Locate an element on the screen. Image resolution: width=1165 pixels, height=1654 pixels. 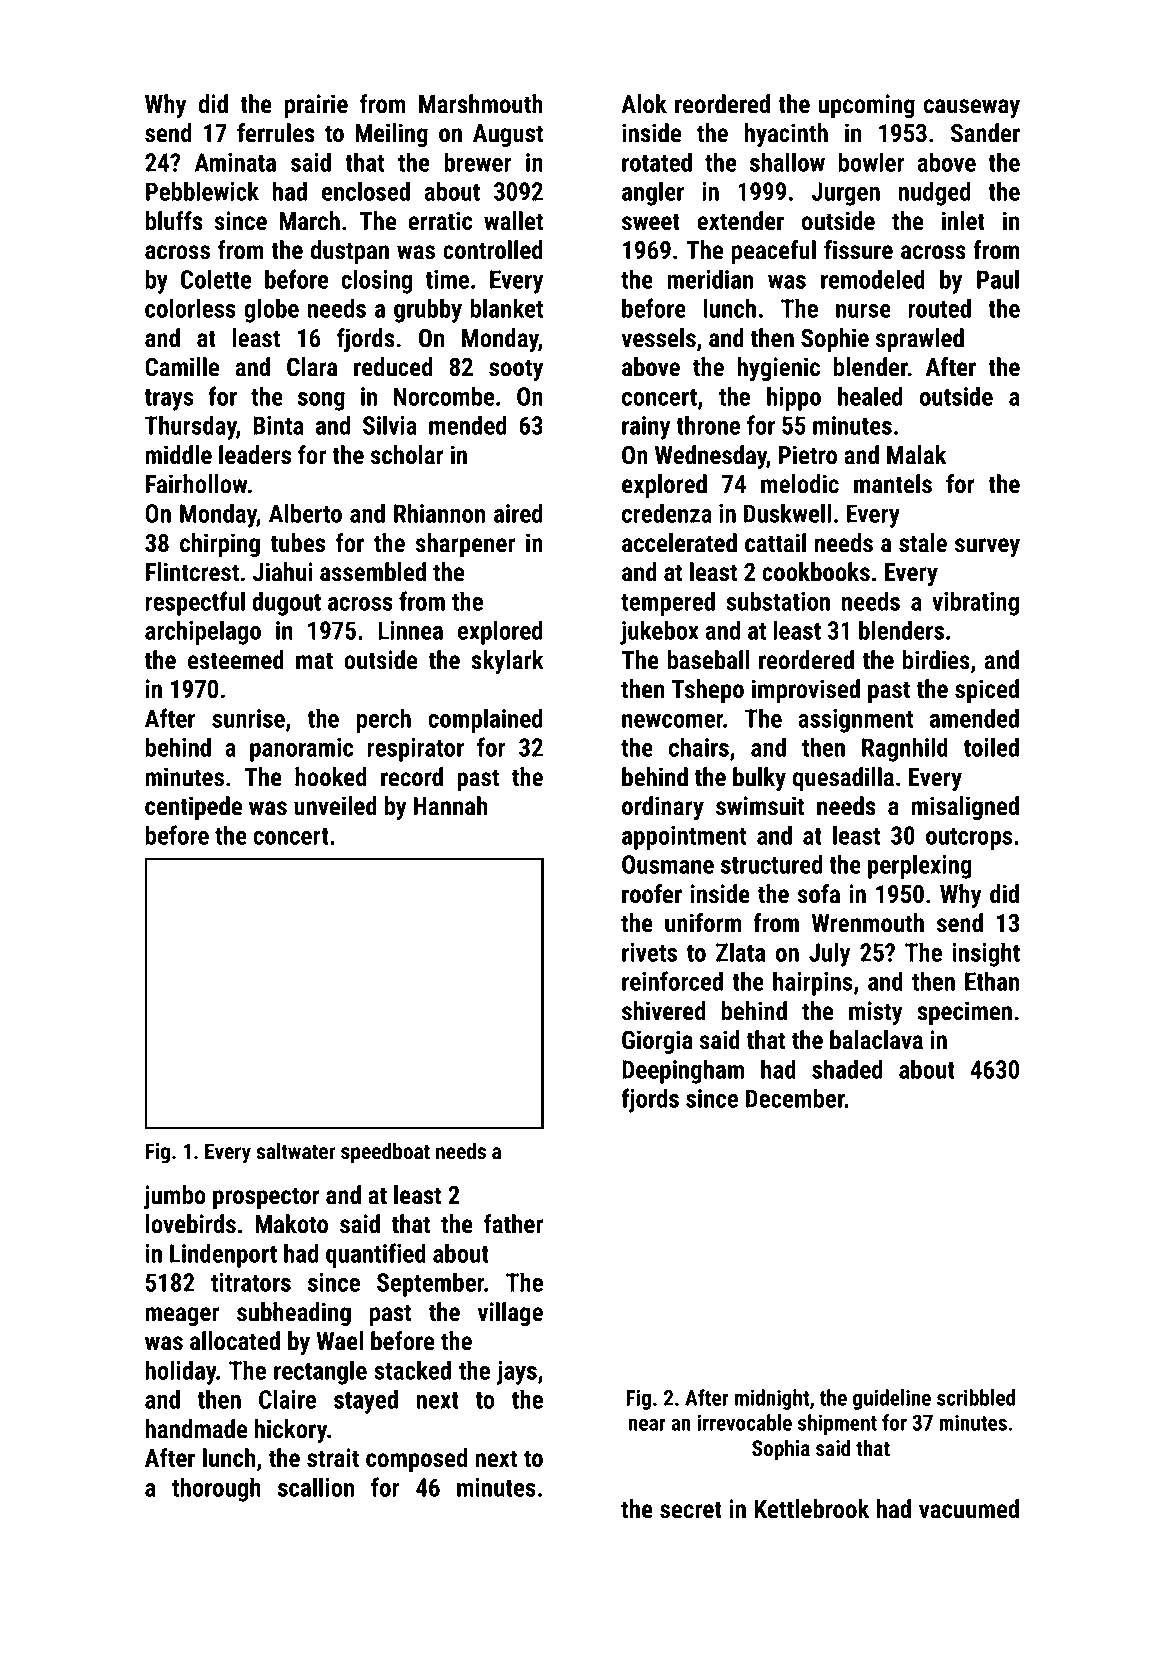
sharpener is located at coordinates (465, 545).
